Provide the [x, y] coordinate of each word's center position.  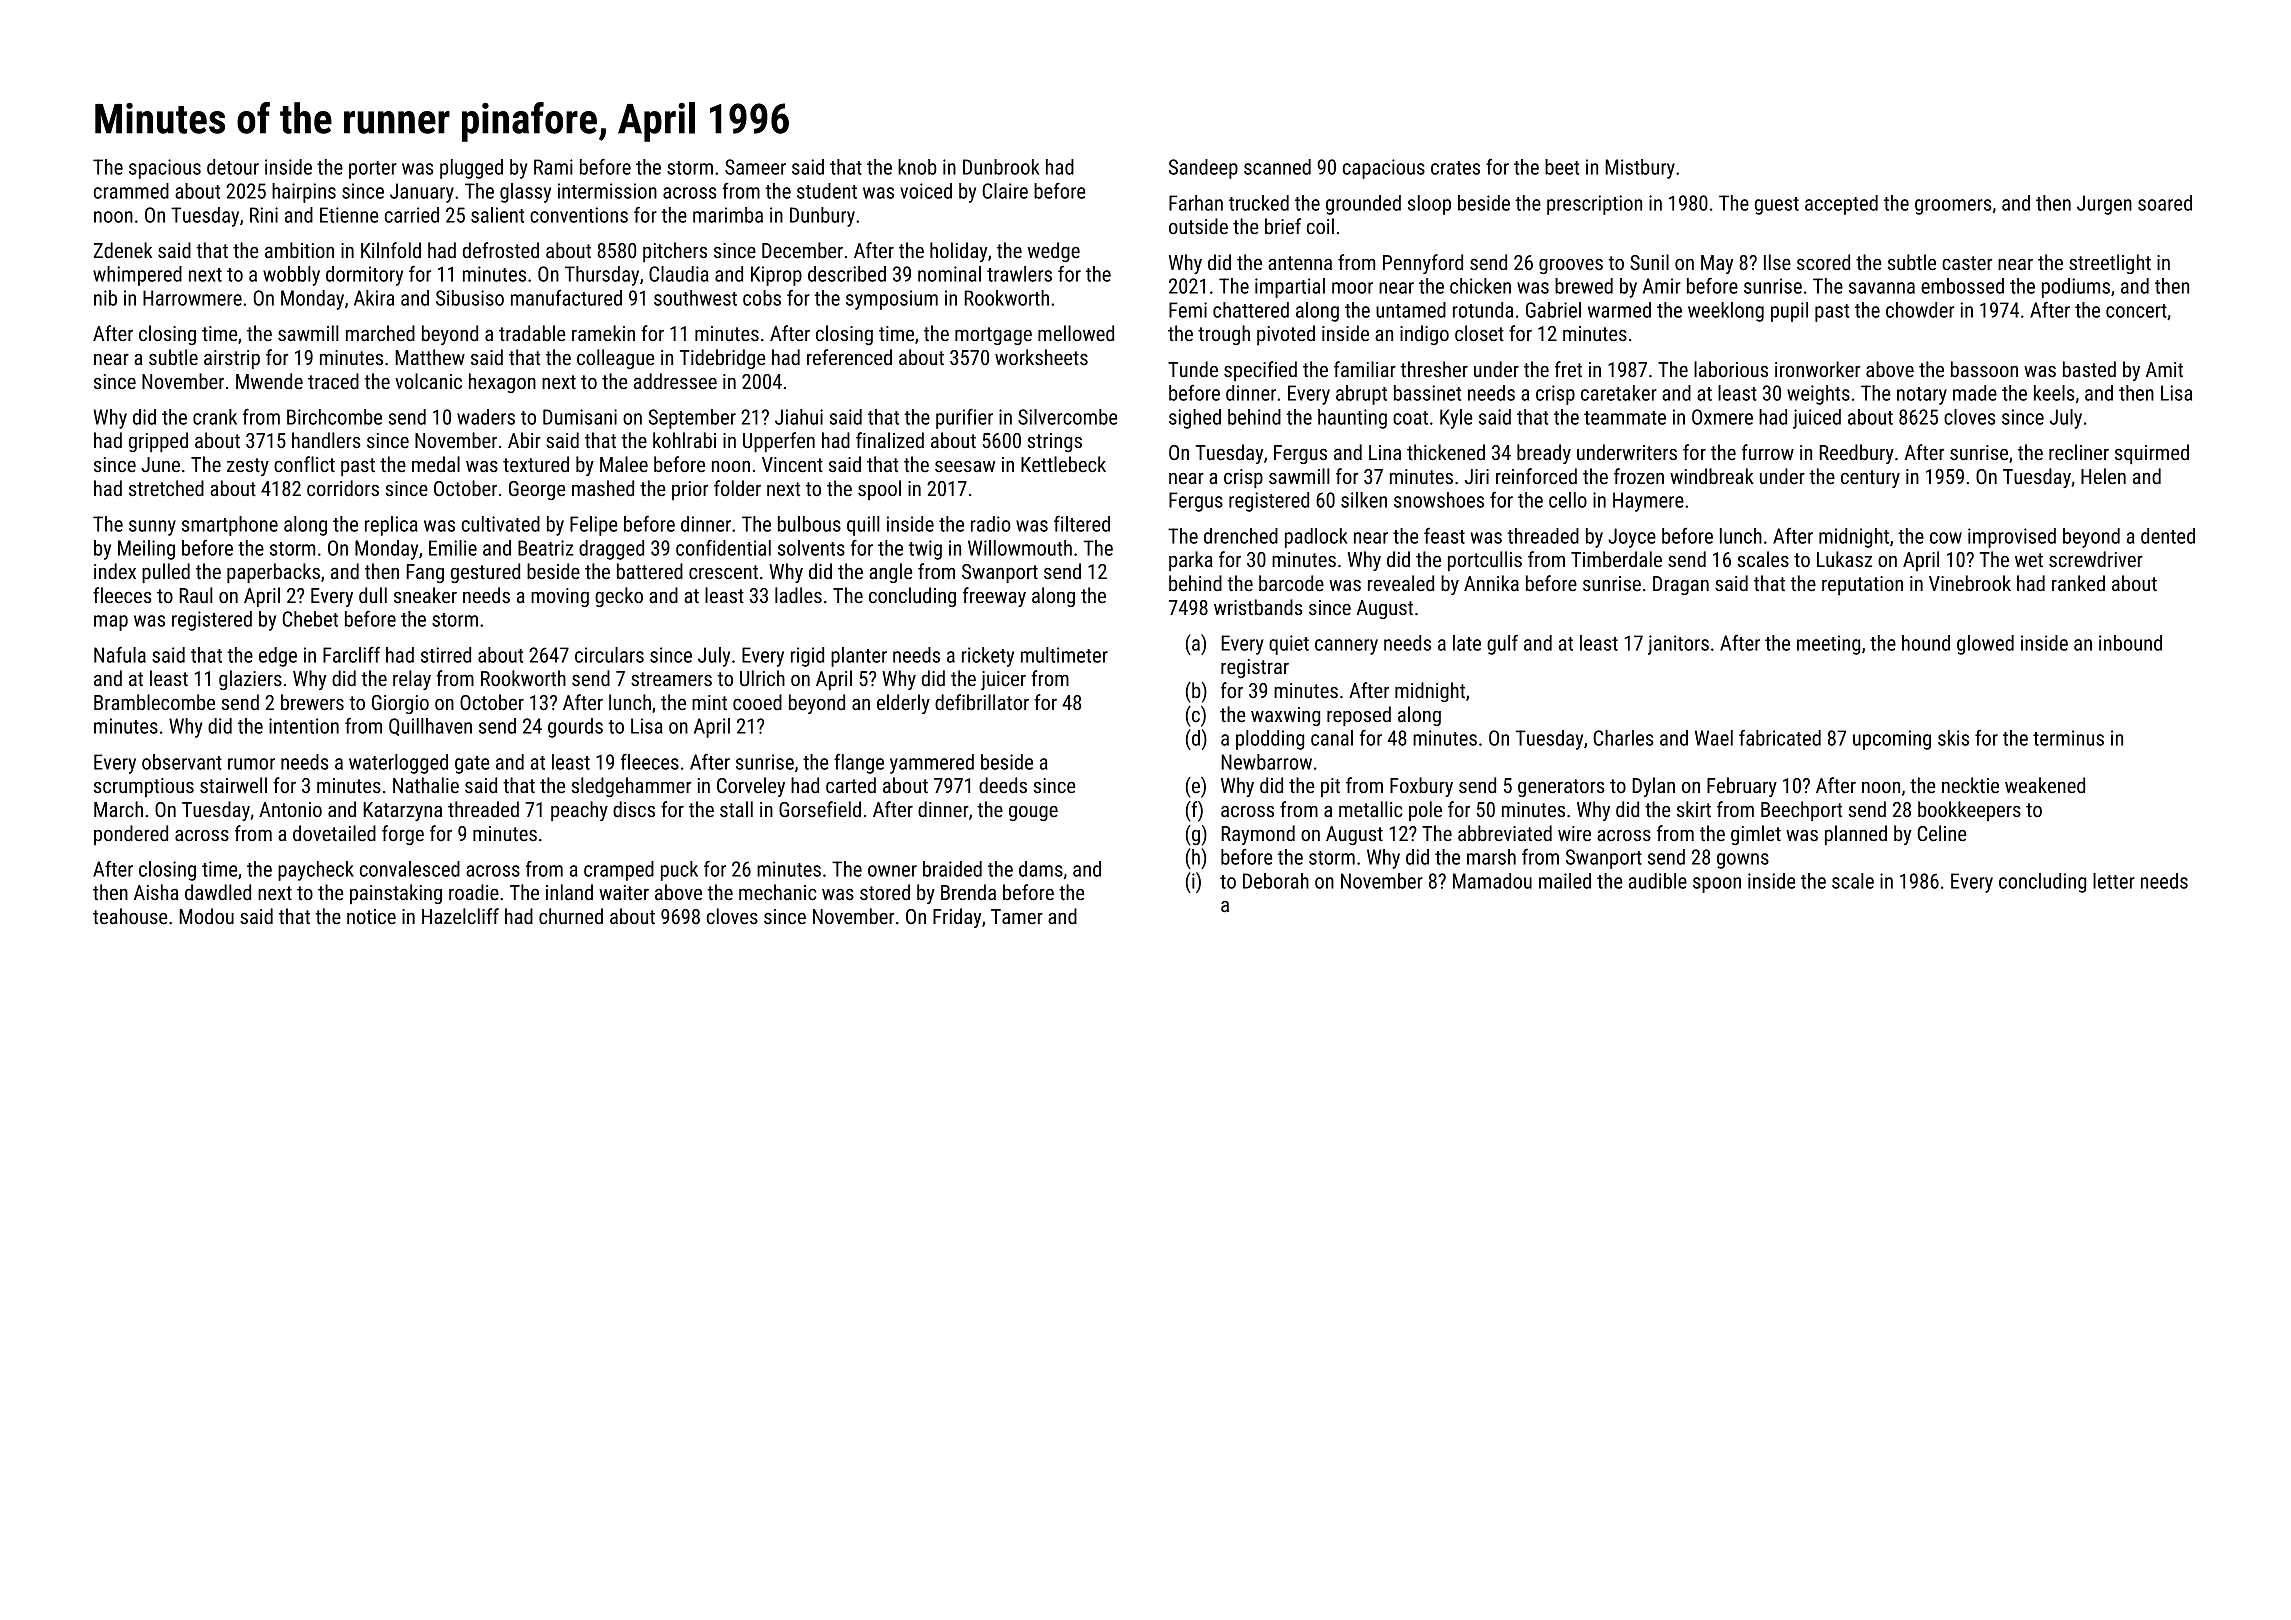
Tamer [1017, 916]
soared [2165, 203]
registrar [1255, 668]
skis [1953, 738]
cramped [619, 871]
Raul [196, 595]
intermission [607, 191]
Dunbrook [1001, 167]
